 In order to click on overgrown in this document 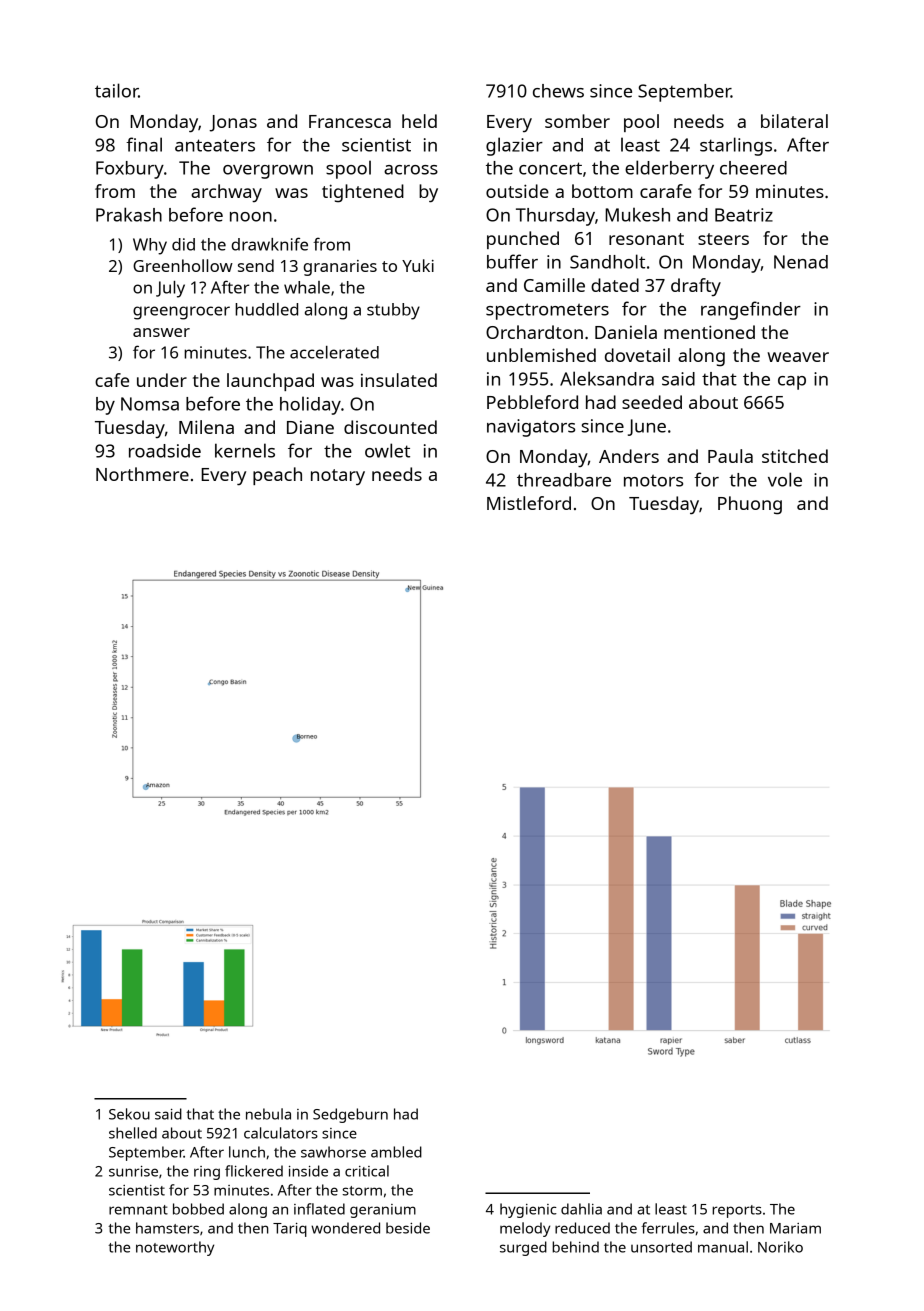, I will do `click(268, 172)`.
